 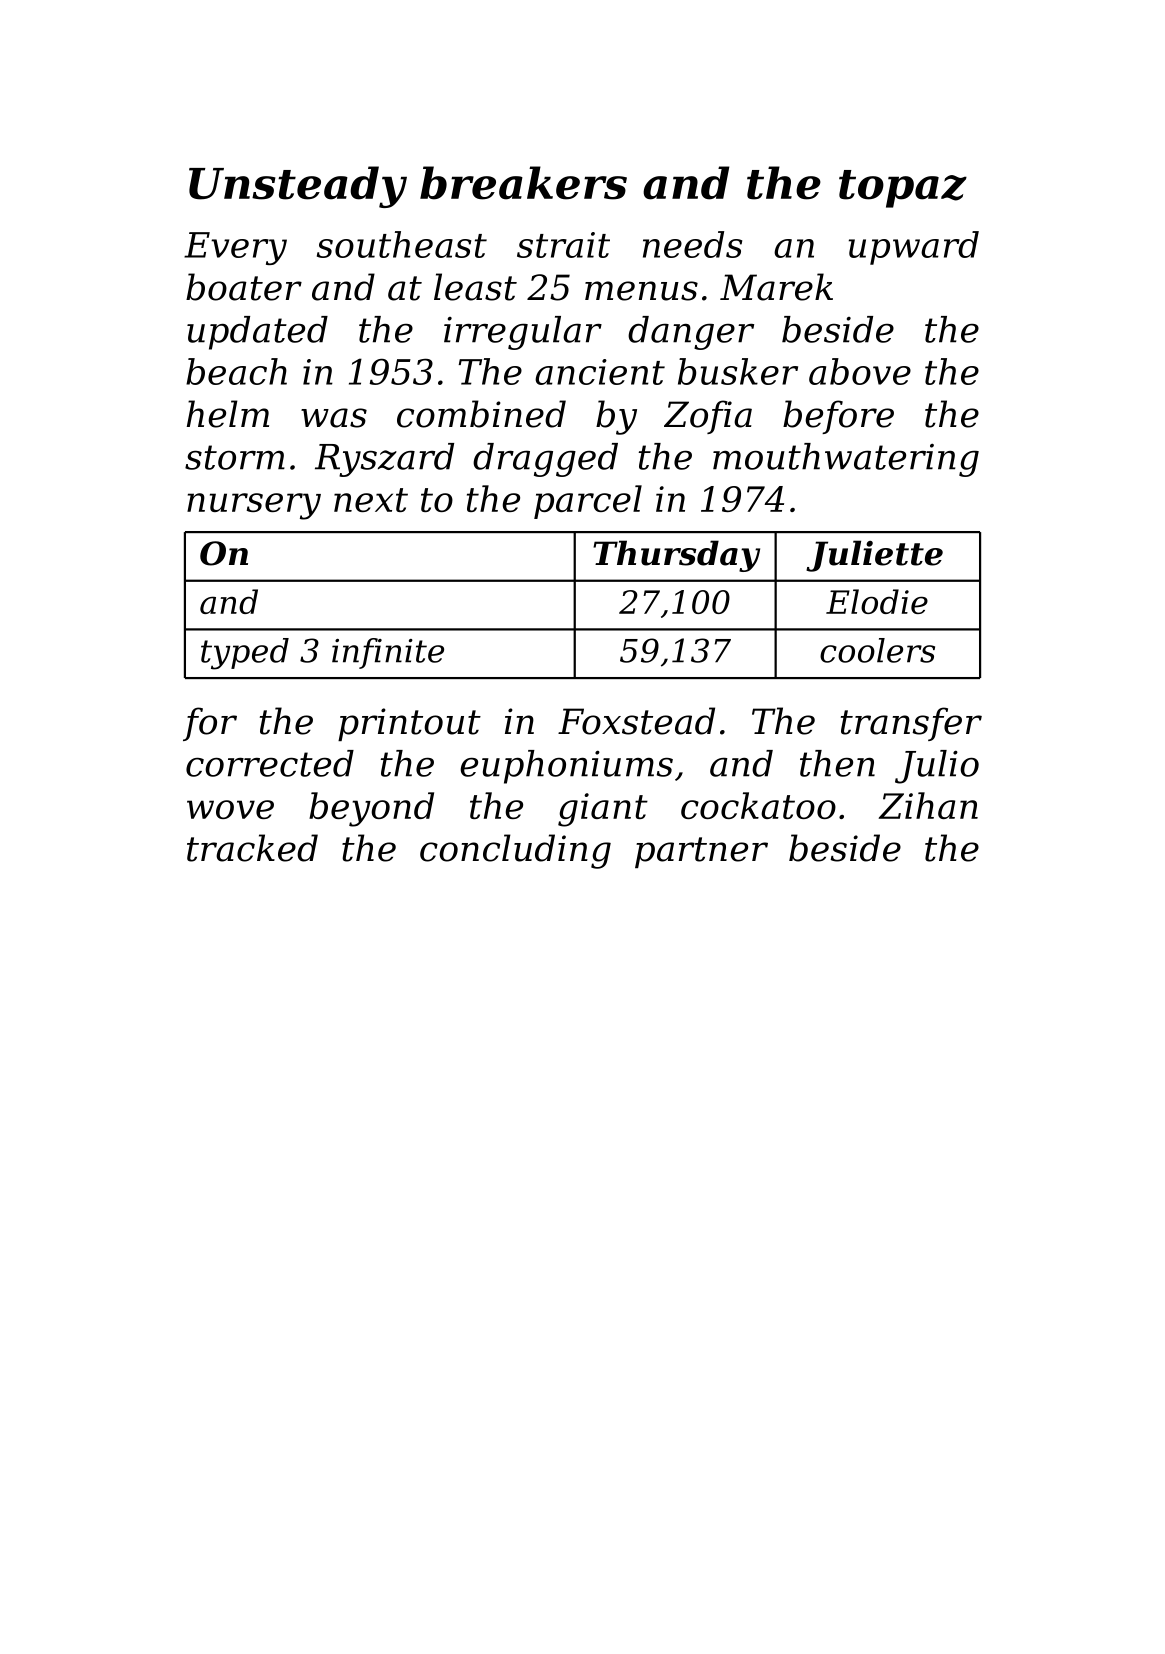 What do you see at coordinates (641, 291) in the page?
I see `menus` at bounding box center [641, 291].
